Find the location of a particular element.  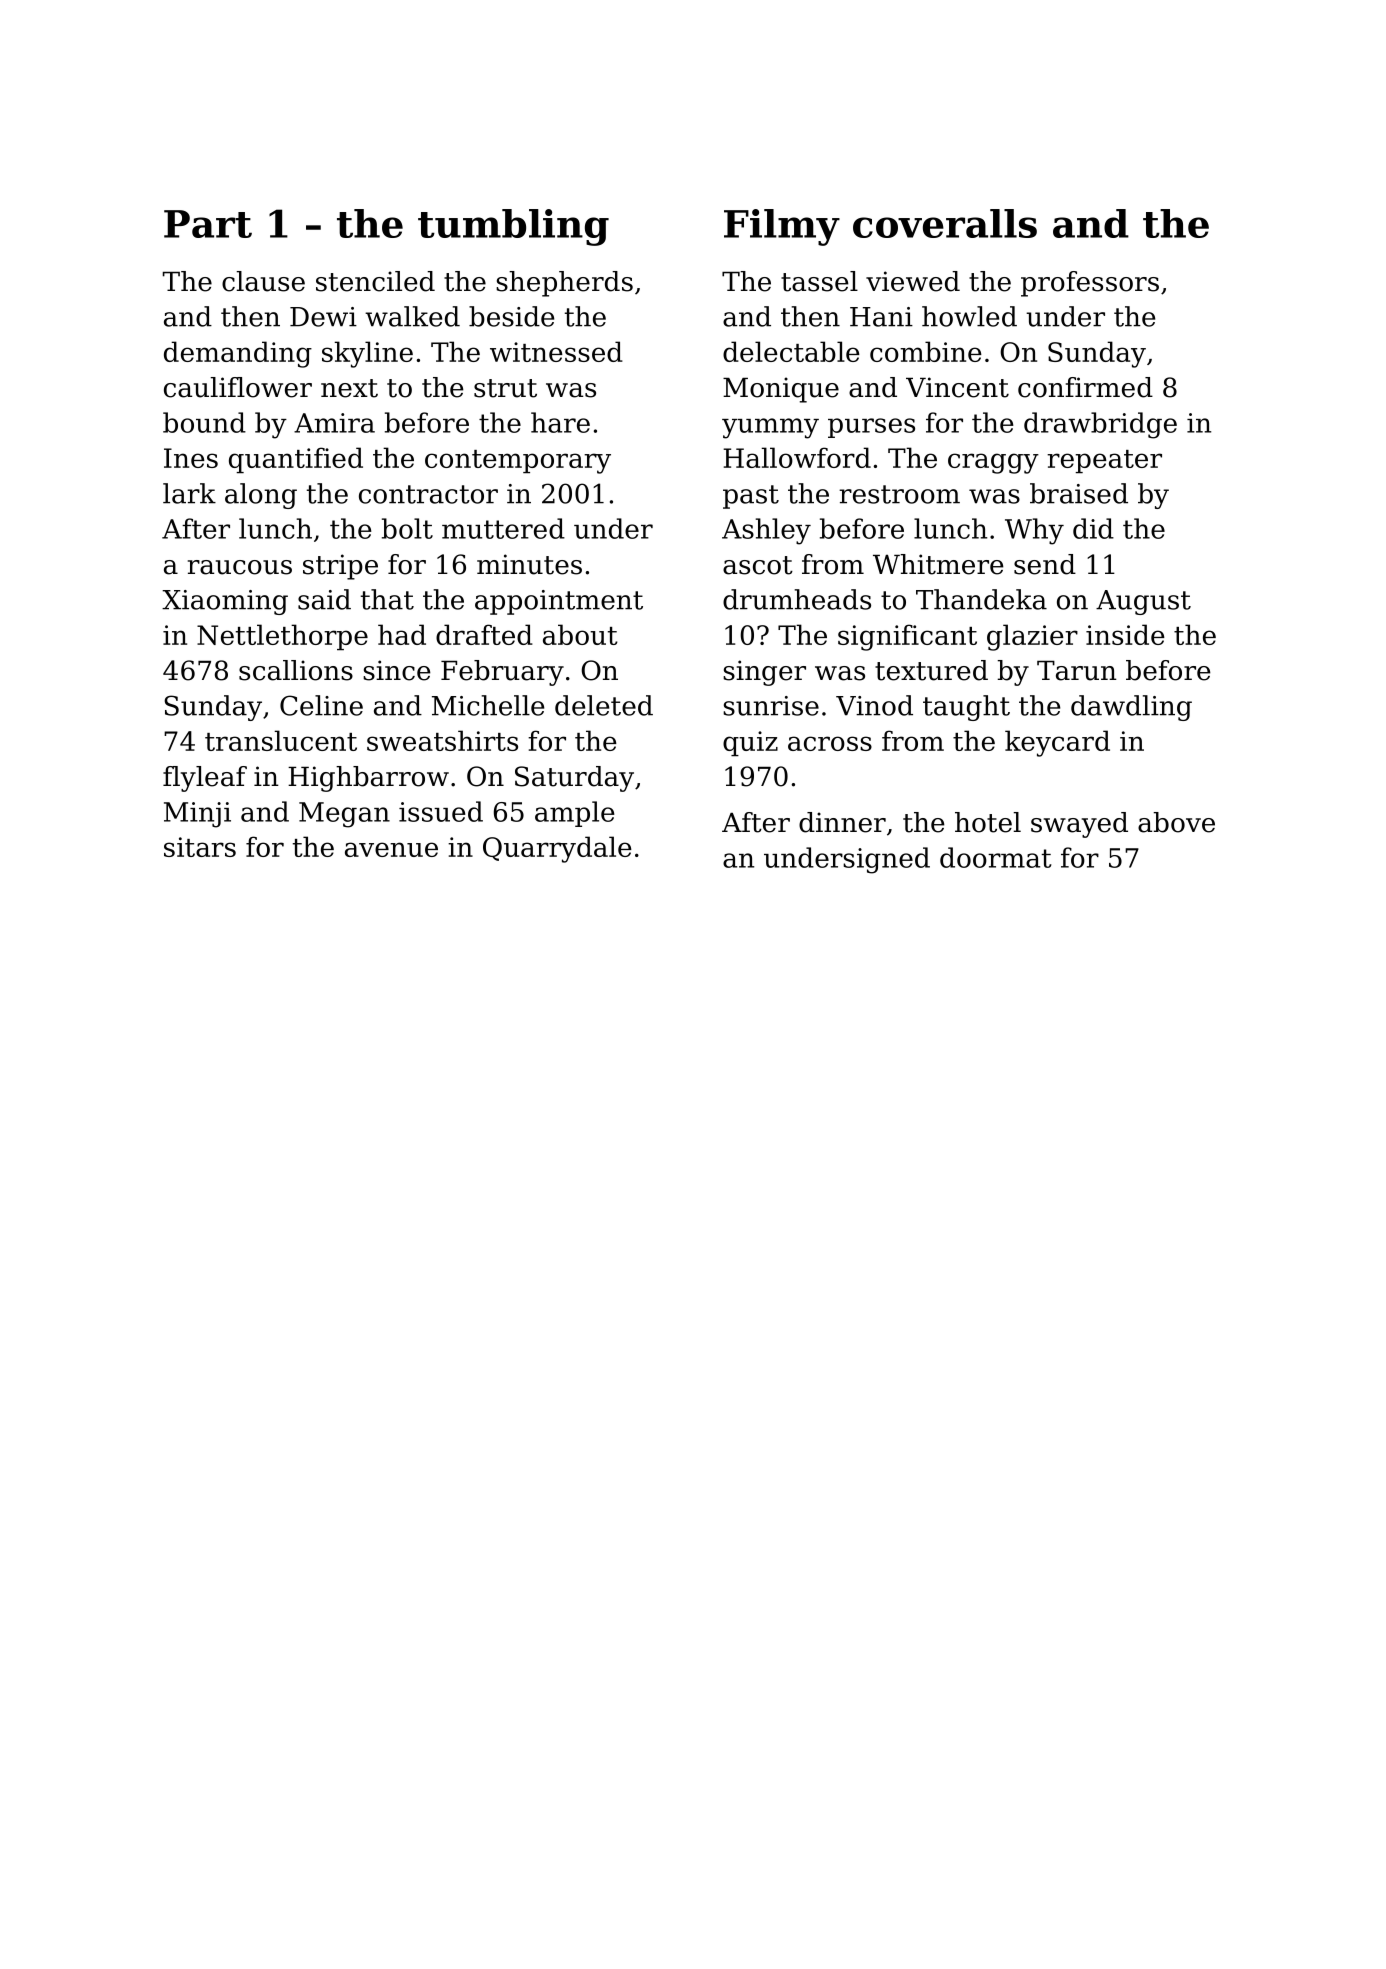

Amira is located at coordinates (334, 423).
